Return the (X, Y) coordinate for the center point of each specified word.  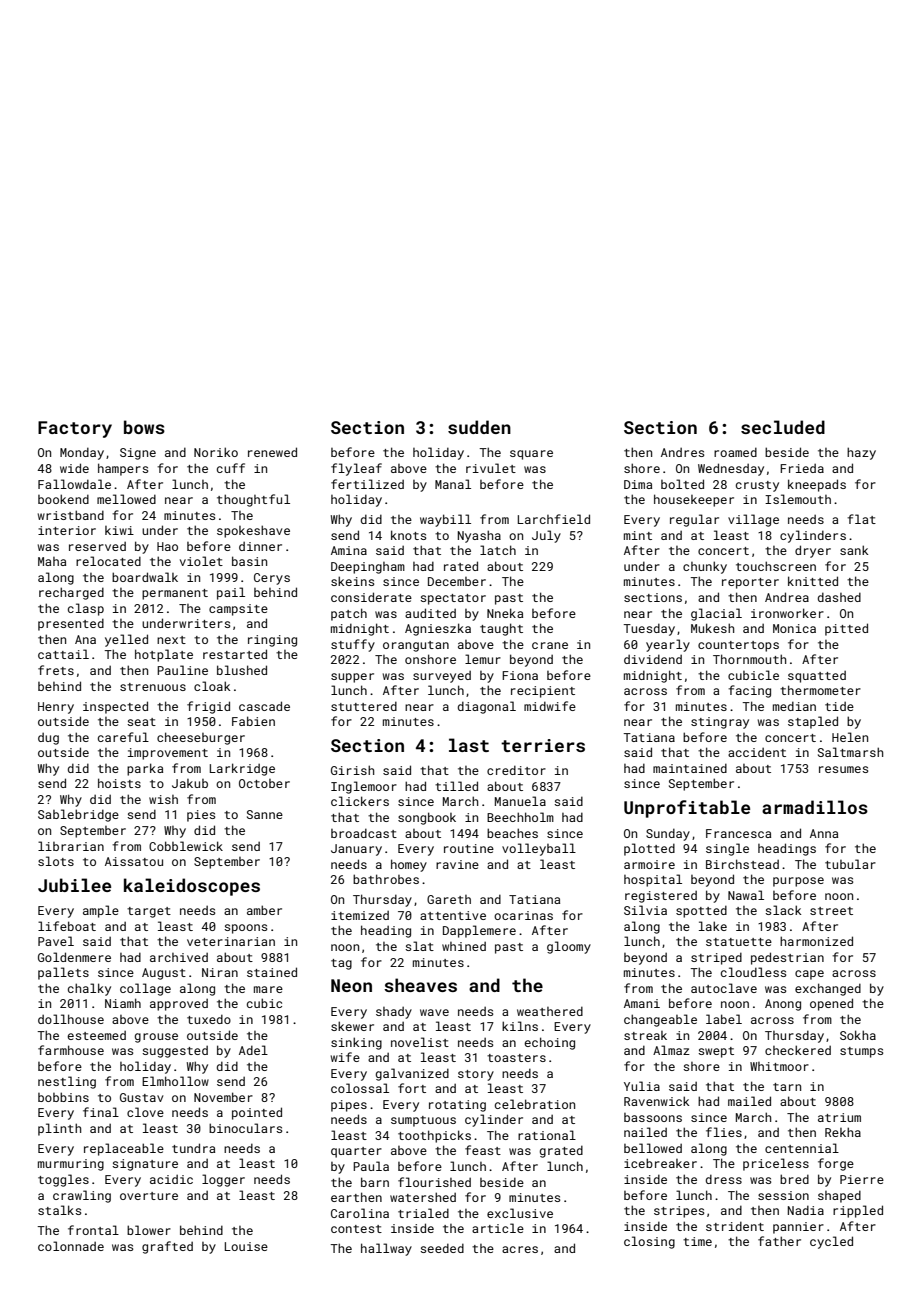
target (149, 912)
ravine (457, 864)
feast (483, 1150)
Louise (246, 1246)
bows (144, 427)
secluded (783, 427)
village (753, 520)
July (546, 536)
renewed (272, 452)
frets (56, 670)
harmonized (816, 941)
